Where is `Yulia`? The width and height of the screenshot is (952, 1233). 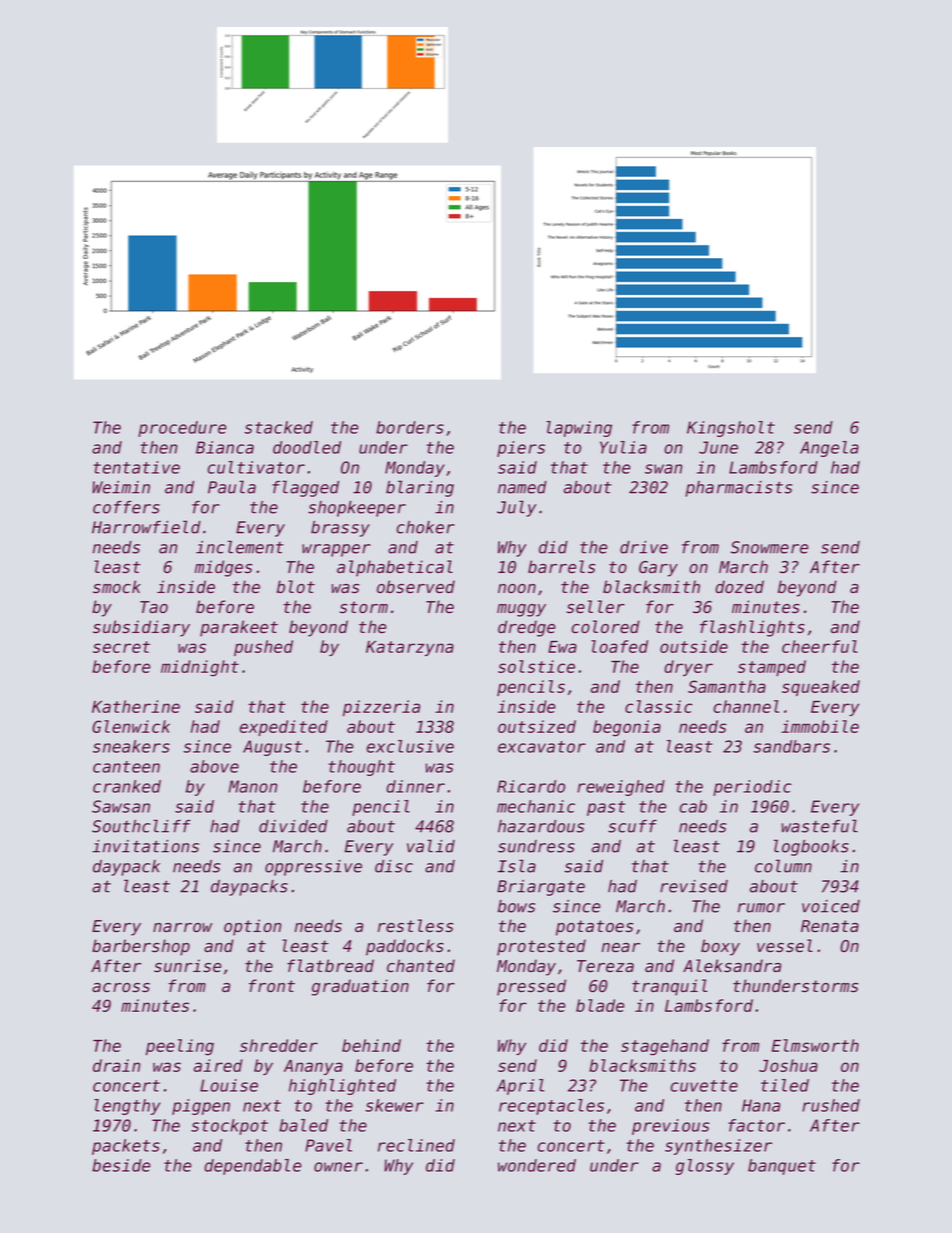
Yulia is located at coordinates (623, 447).
